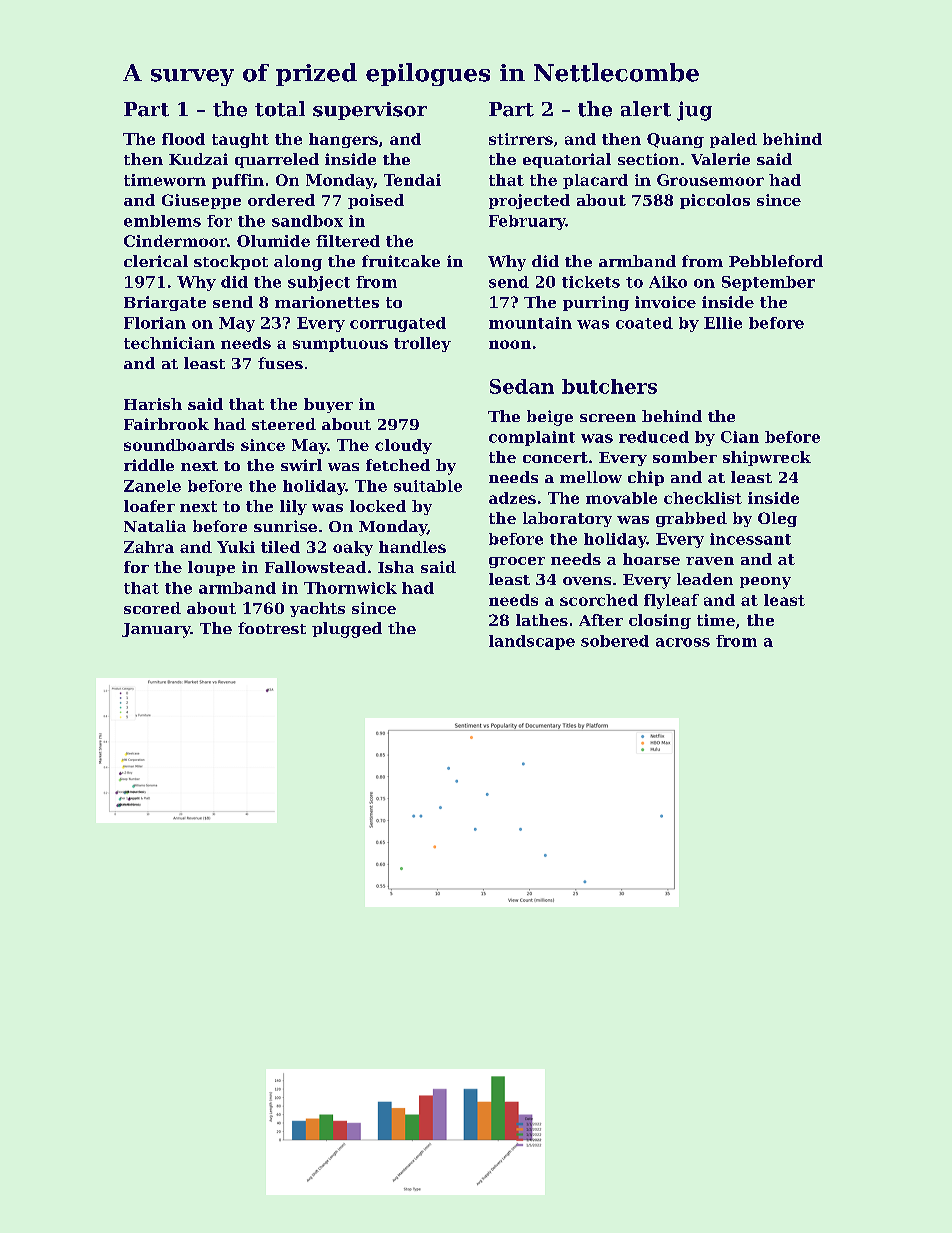 This page has height=1233, width=952. What do you see at coordinates (183, 139) in the page?
I see `flood` at bounding box center [183, 139].
